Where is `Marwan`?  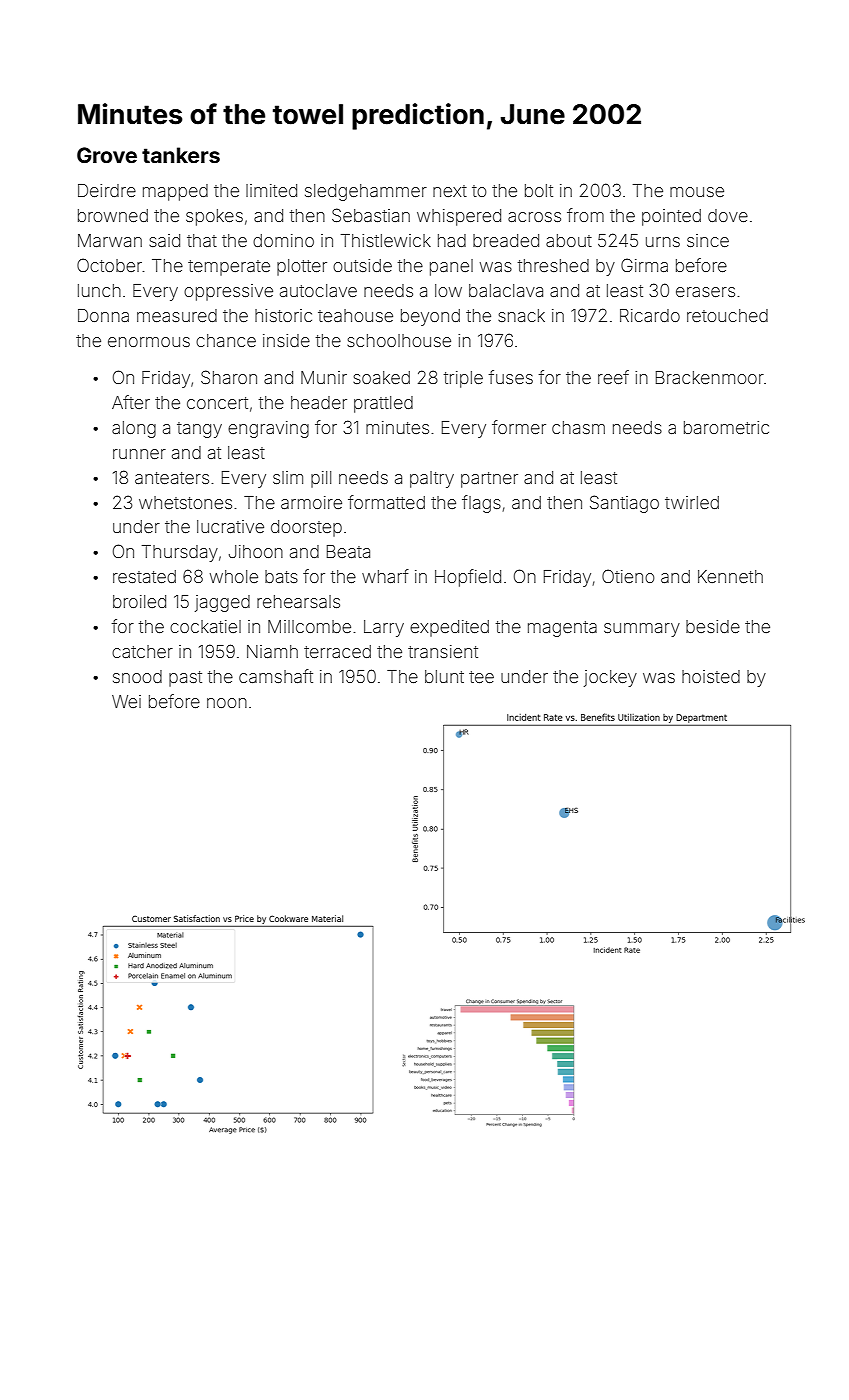 Marwan is located at coordinates (110, 240).
